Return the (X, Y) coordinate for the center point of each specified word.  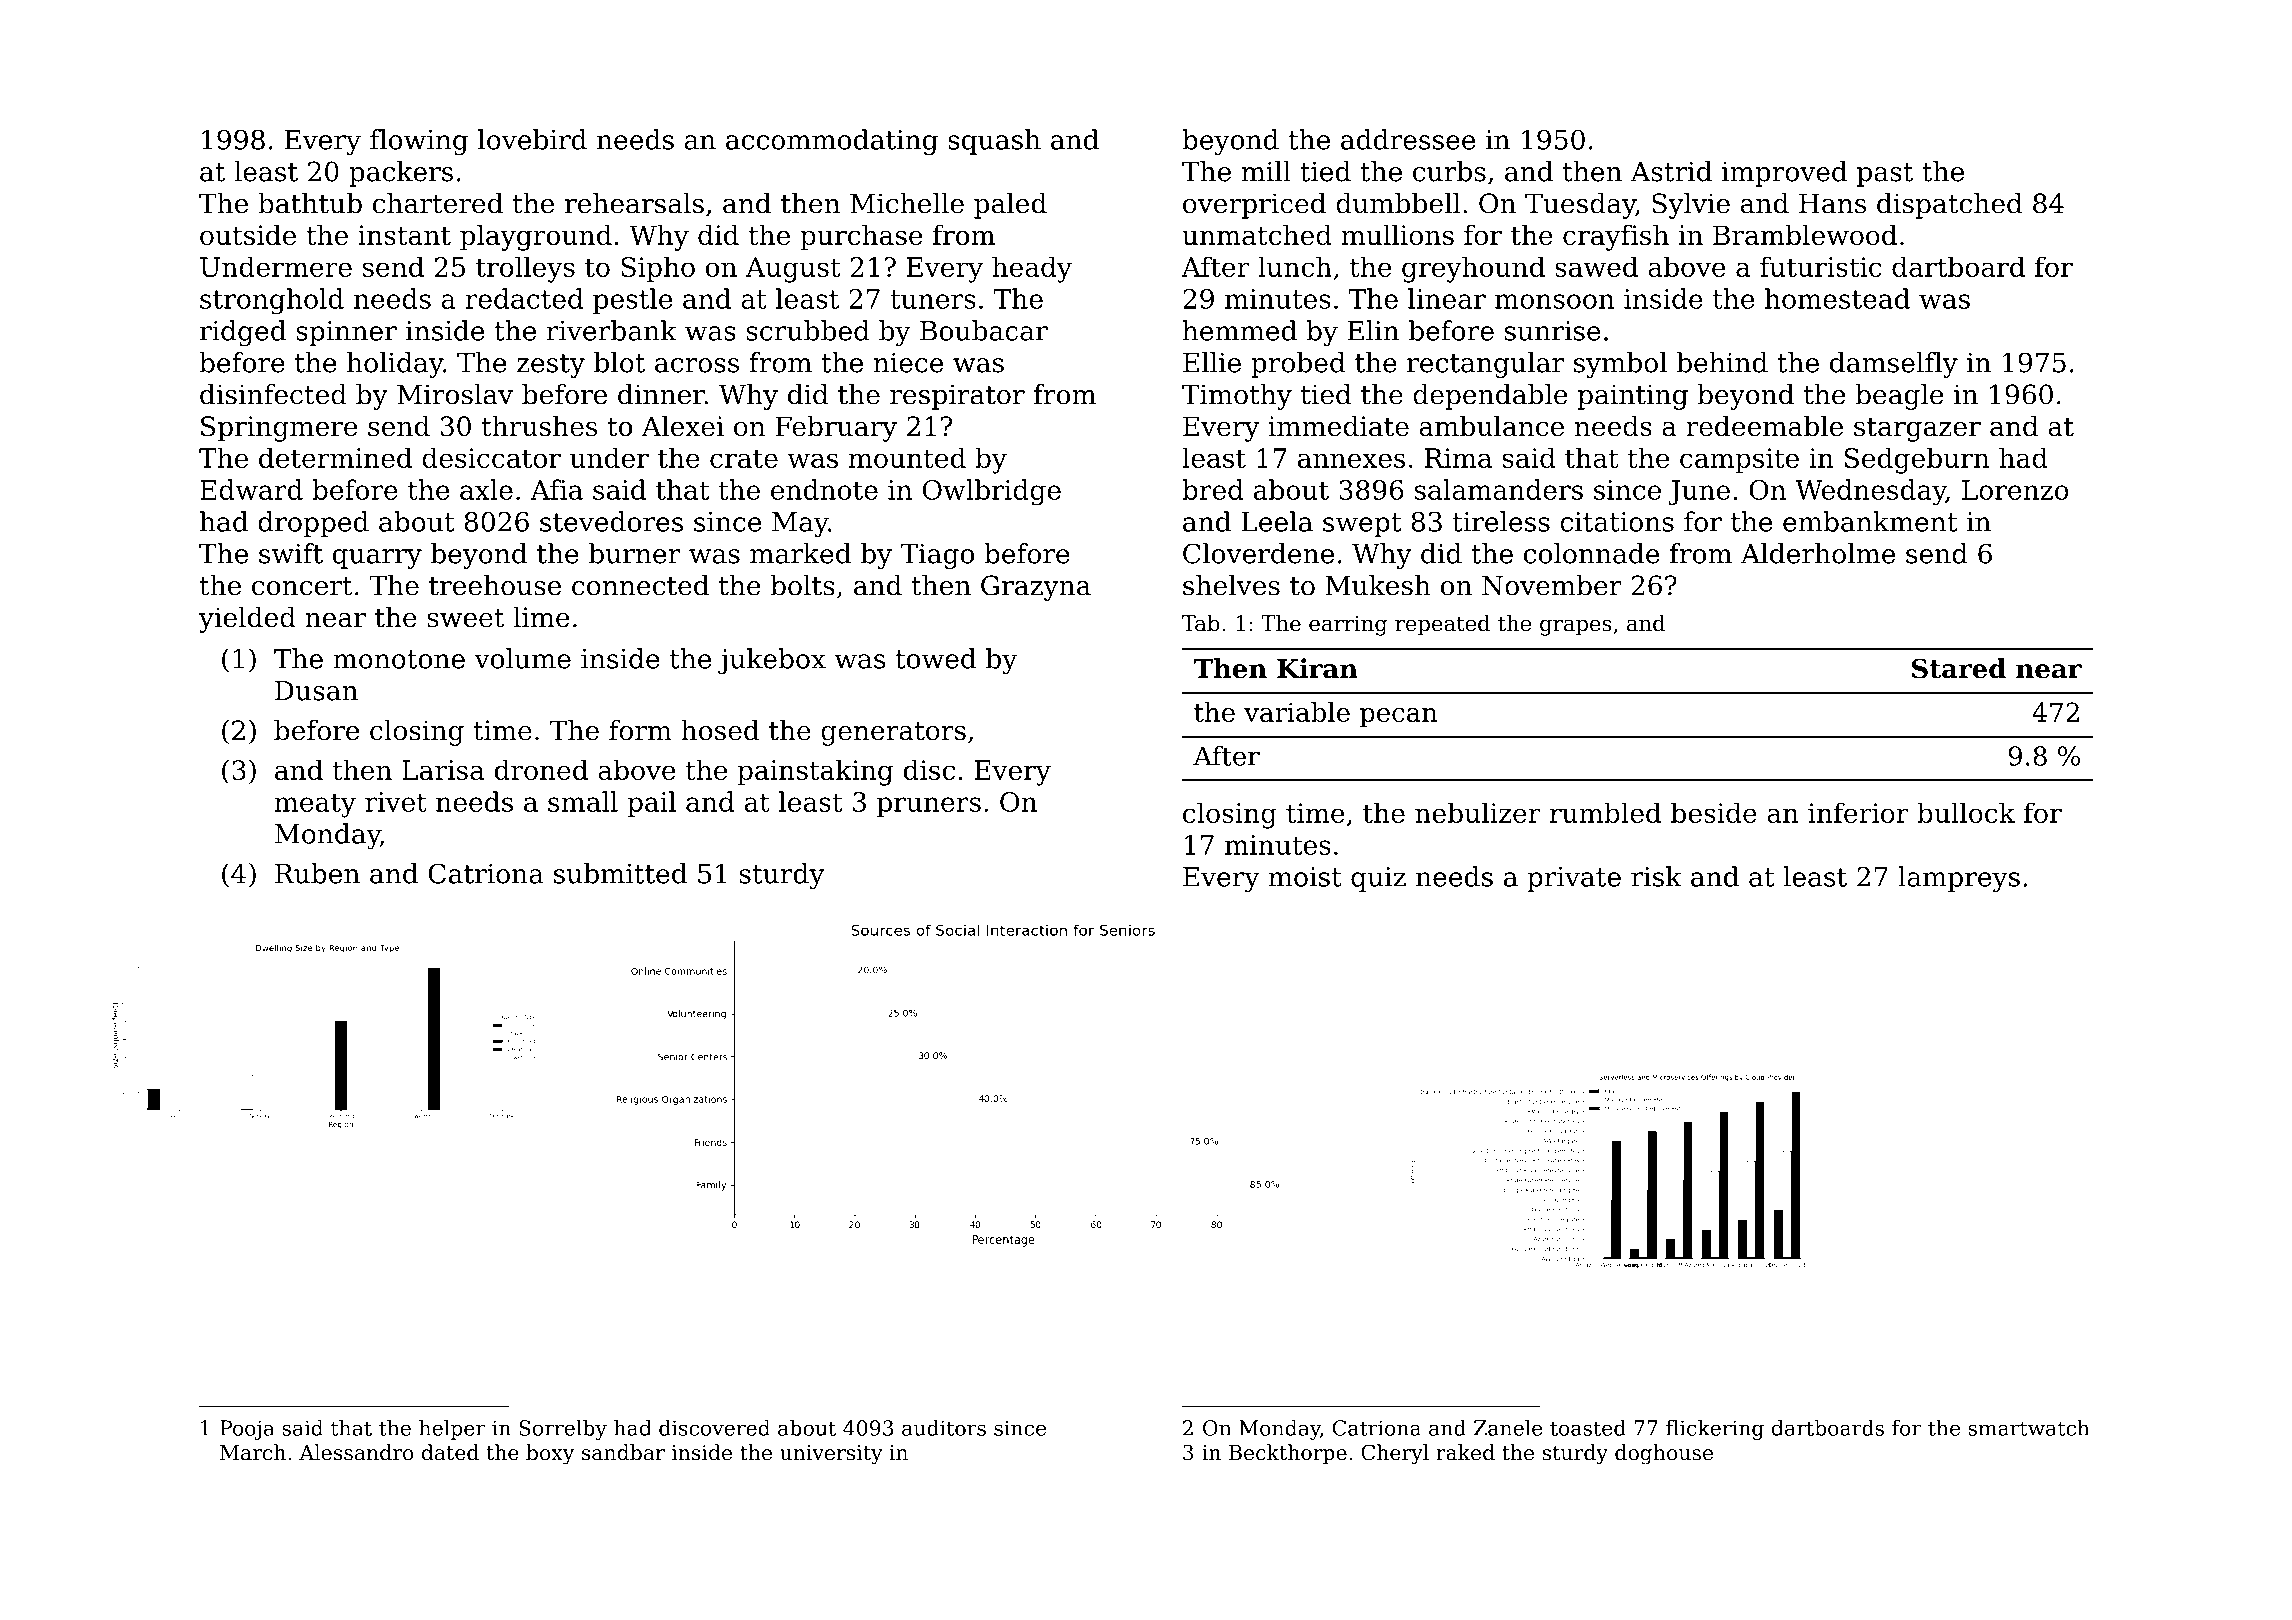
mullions (1397, 234)
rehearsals (634, 203)
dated (450, 1452)
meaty (315, 805)
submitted (620, 873)
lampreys (1959, 879)
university (831, 1455)
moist (1305, 877)
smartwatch (2028, 1428)
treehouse (495, 585)
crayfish (1616, 237)
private (1574, 879)
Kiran (1317, 668)
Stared (1959, 668)
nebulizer (1478, 812)
